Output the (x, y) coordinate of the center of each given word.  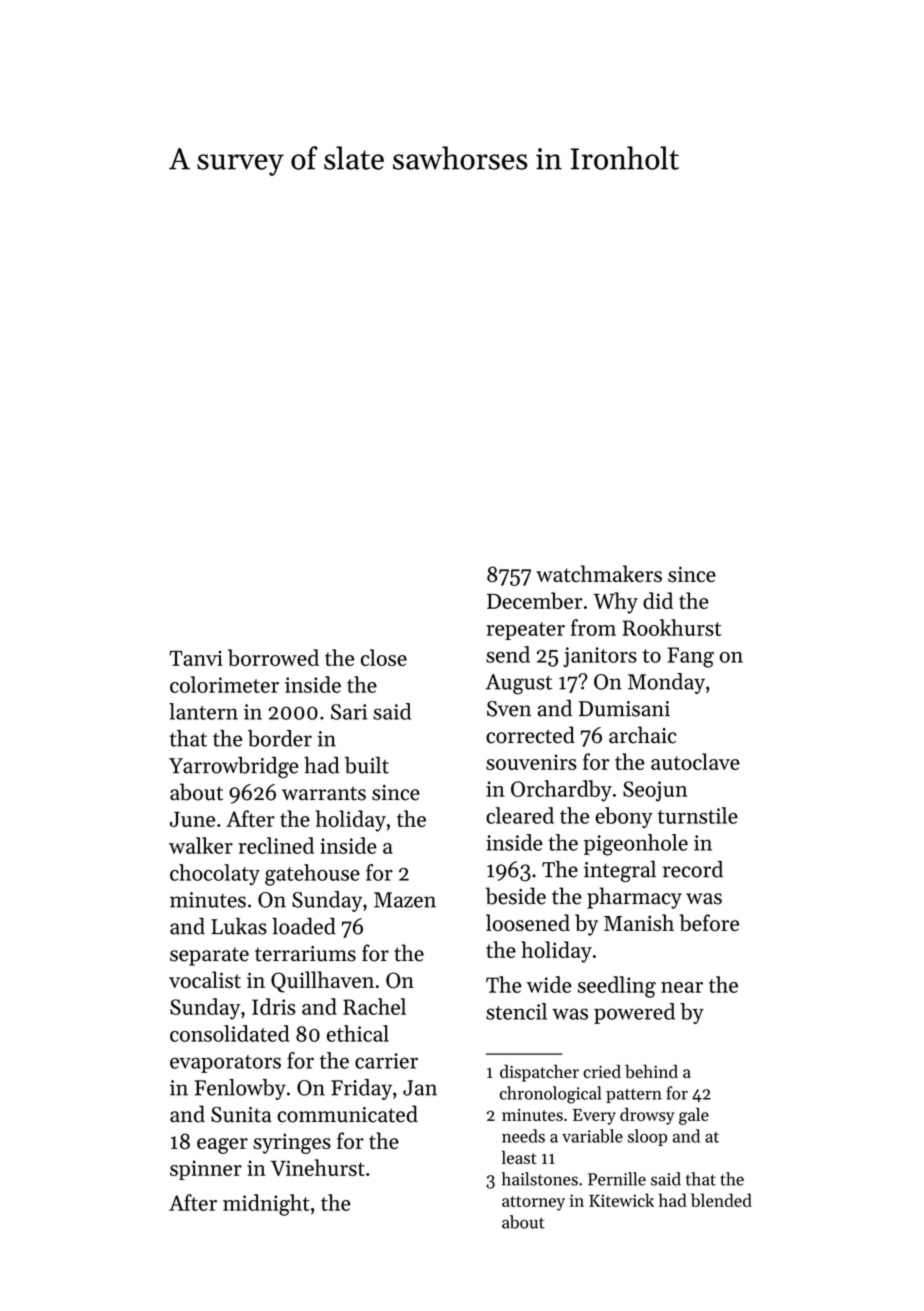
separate (209, 957)
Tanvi (196, 658)
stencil (516, 1011)
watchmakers (599, 573)
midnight (266, 1205)
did (658, 600)
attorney (533, 1203)
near (682, 987)
